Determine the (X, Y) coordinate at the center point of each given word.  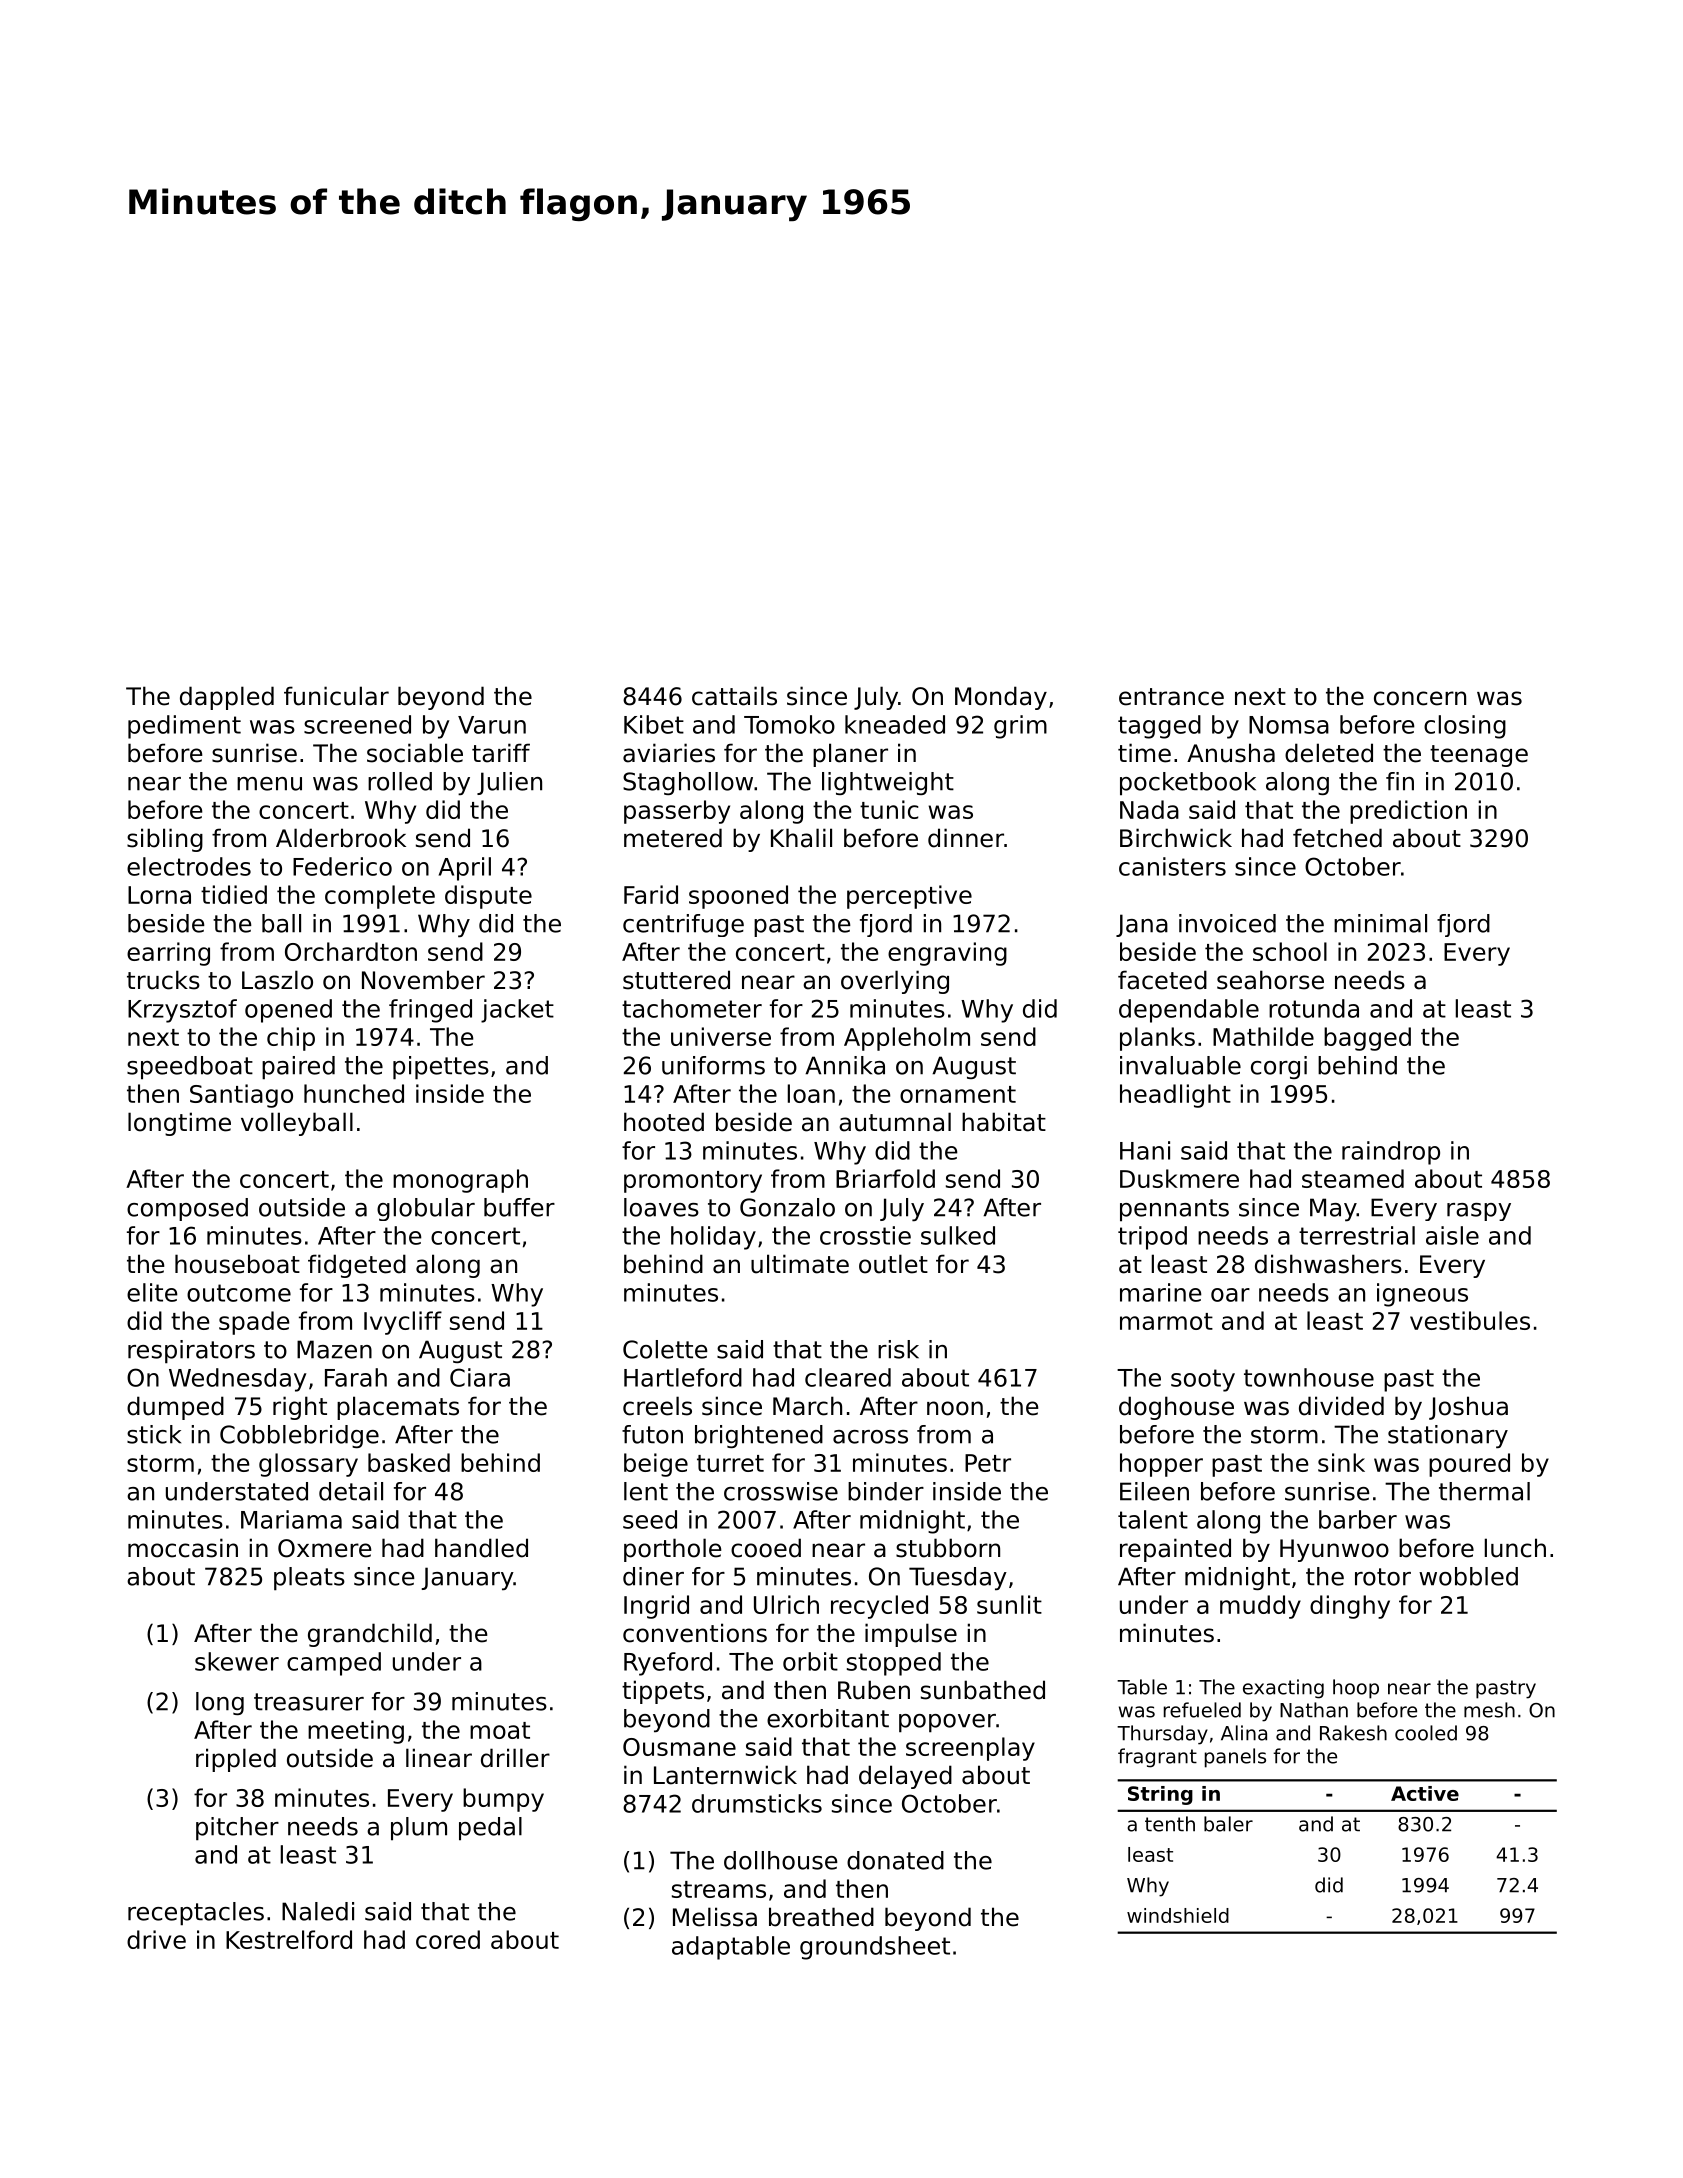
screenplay (970, 1749)
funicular (336, 696)
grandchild (370, 1635)
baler (1228, 1824)
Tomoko (789, 724)
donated (895, 1860)
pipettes (441, 1068)
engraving (947, 954)
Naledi (318, 1911)
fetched (1337, 838)
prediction (1408, 812)
